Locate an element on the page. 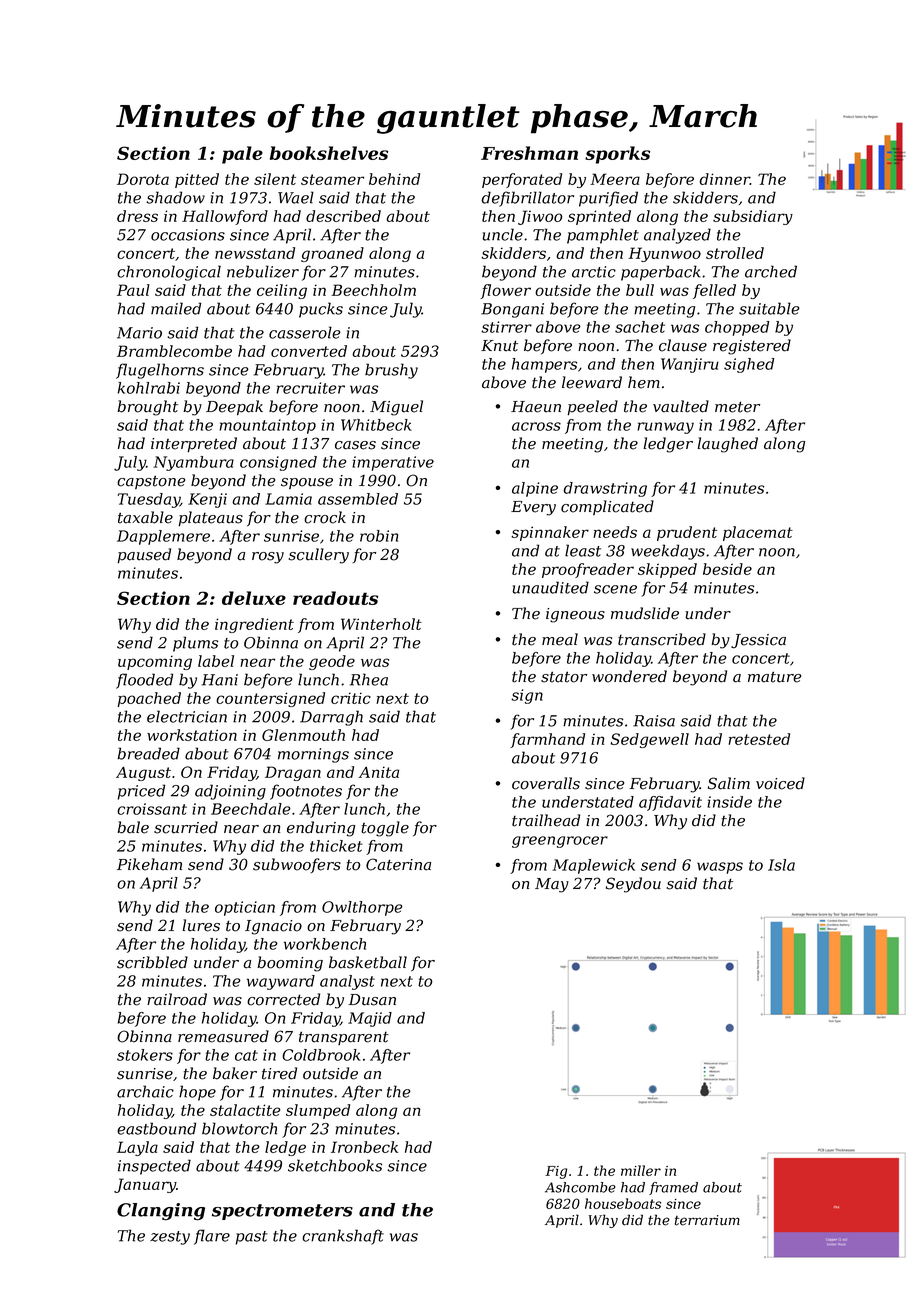  Dusan is located at coordinates (372, 1000).
